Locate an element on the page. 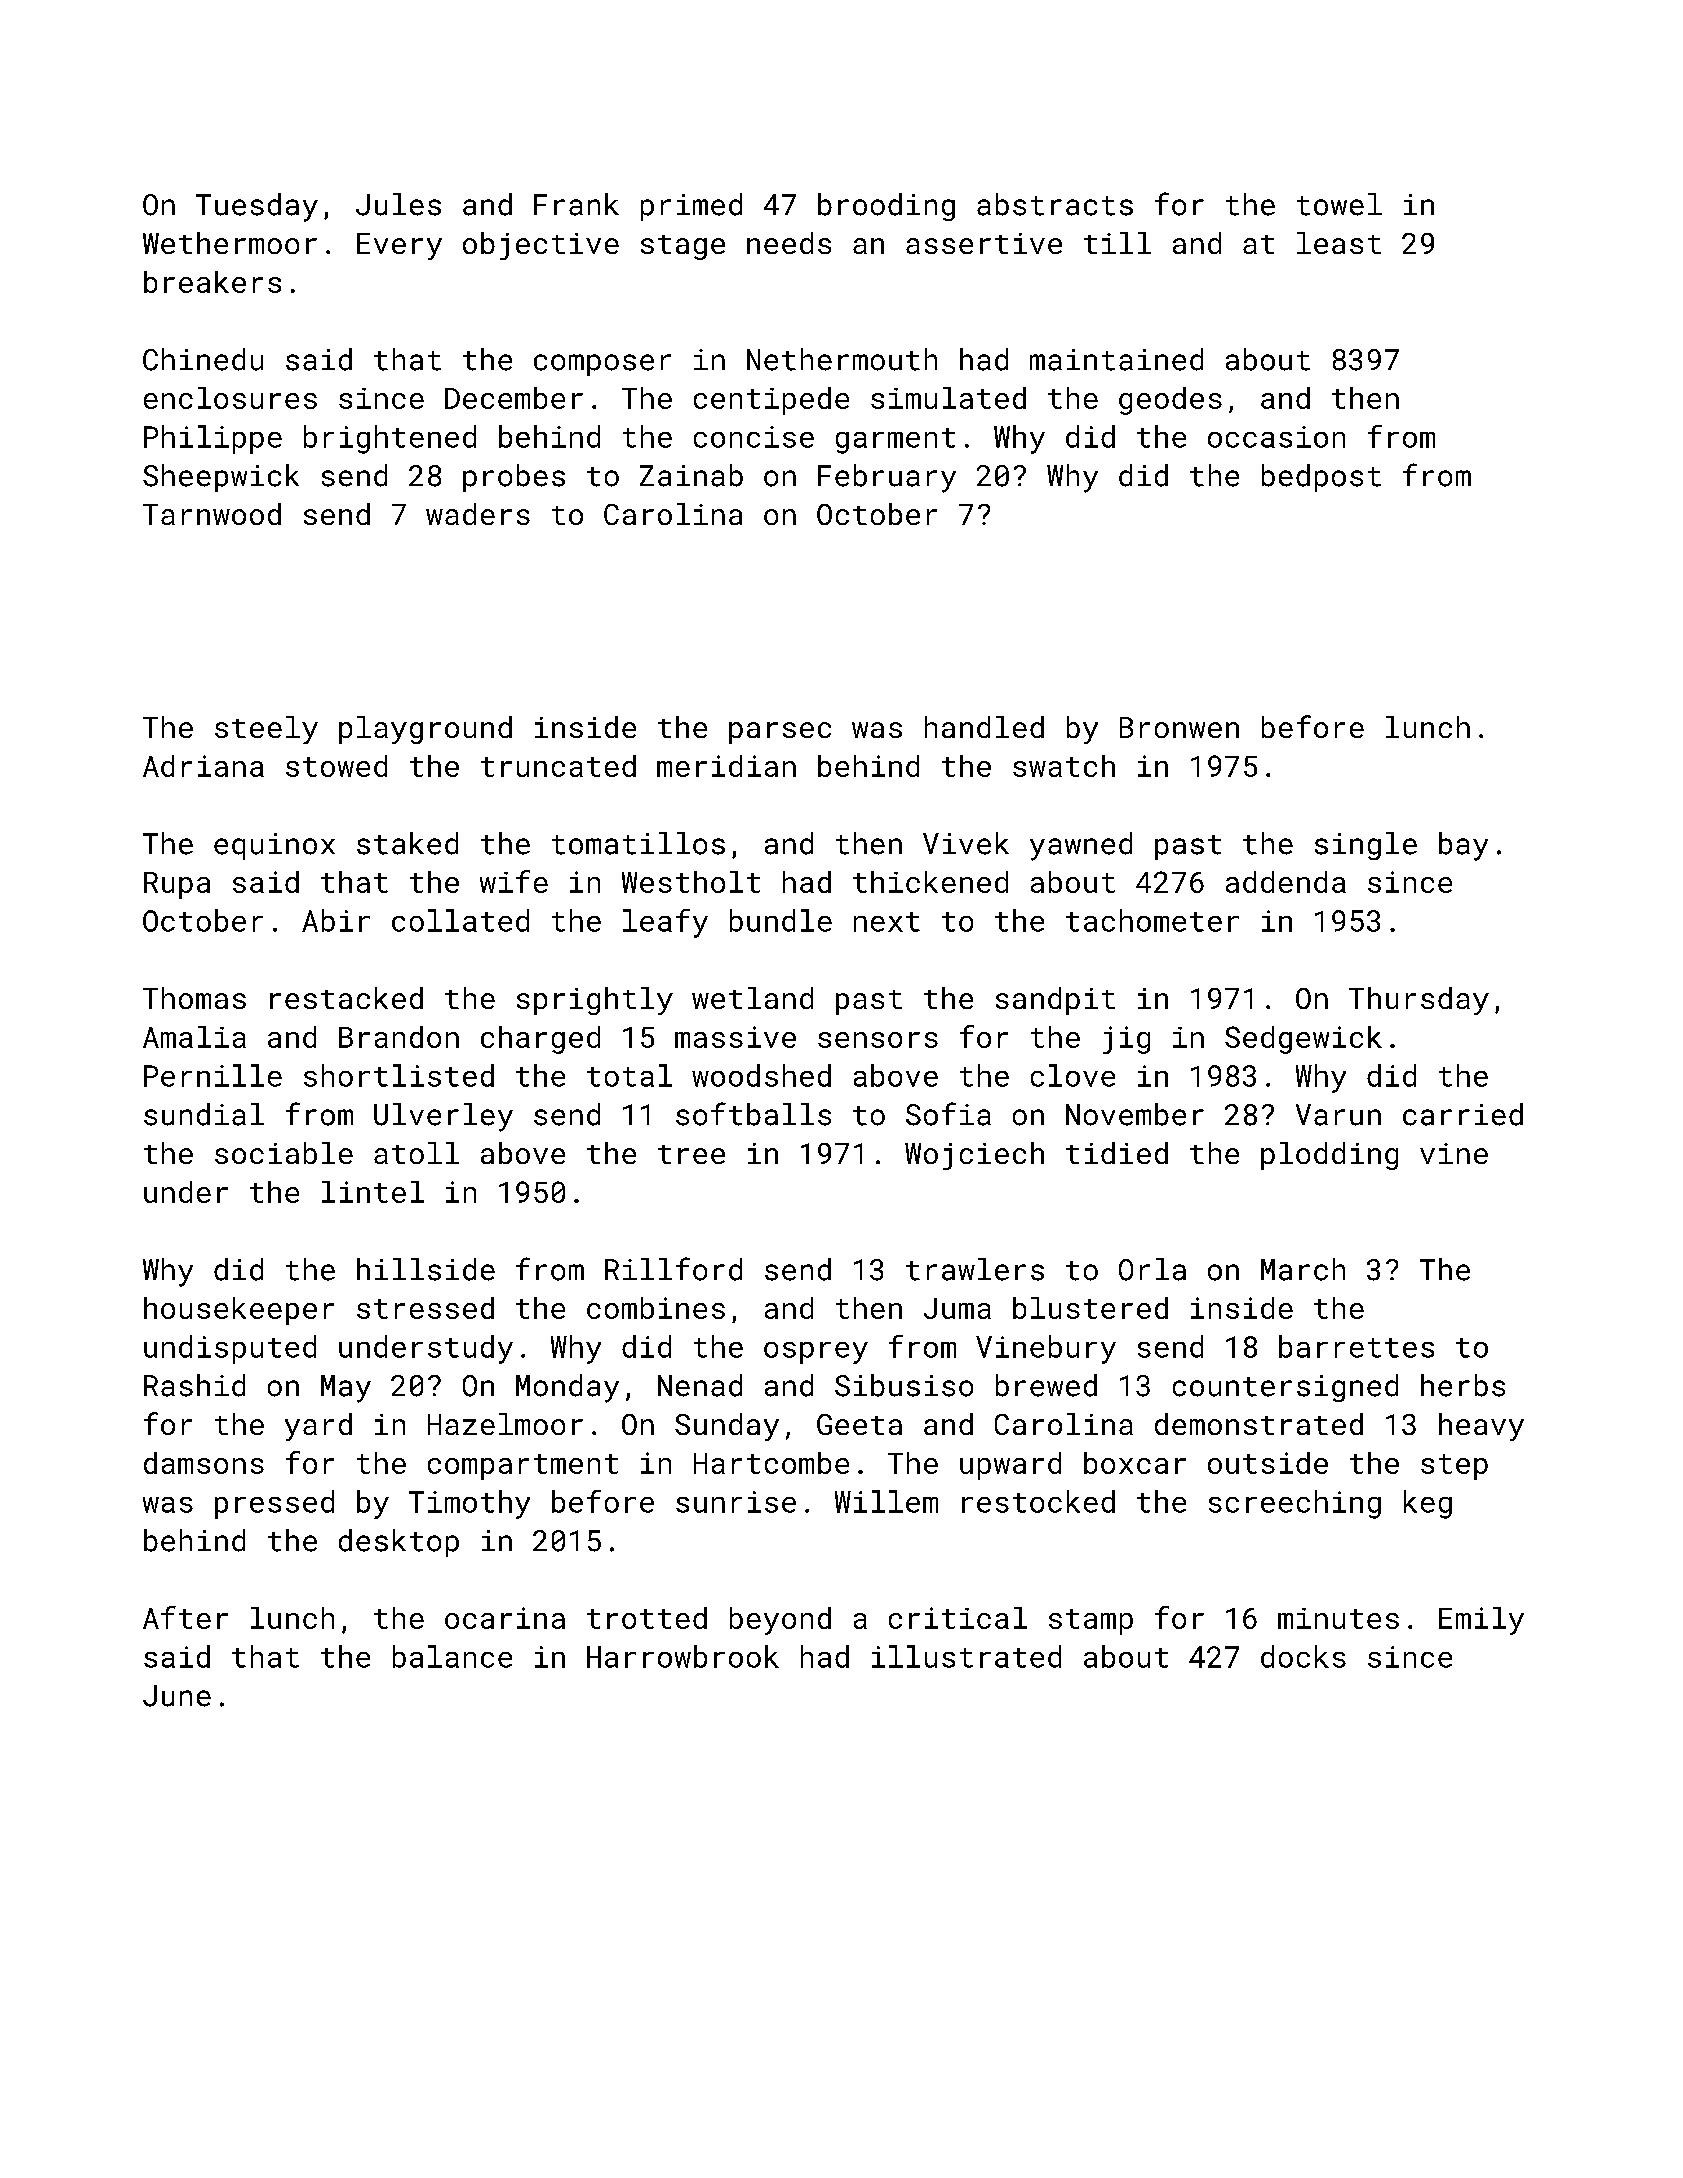 This document has height=2178, width=1683. June is located at coordinates (177, 1696).
